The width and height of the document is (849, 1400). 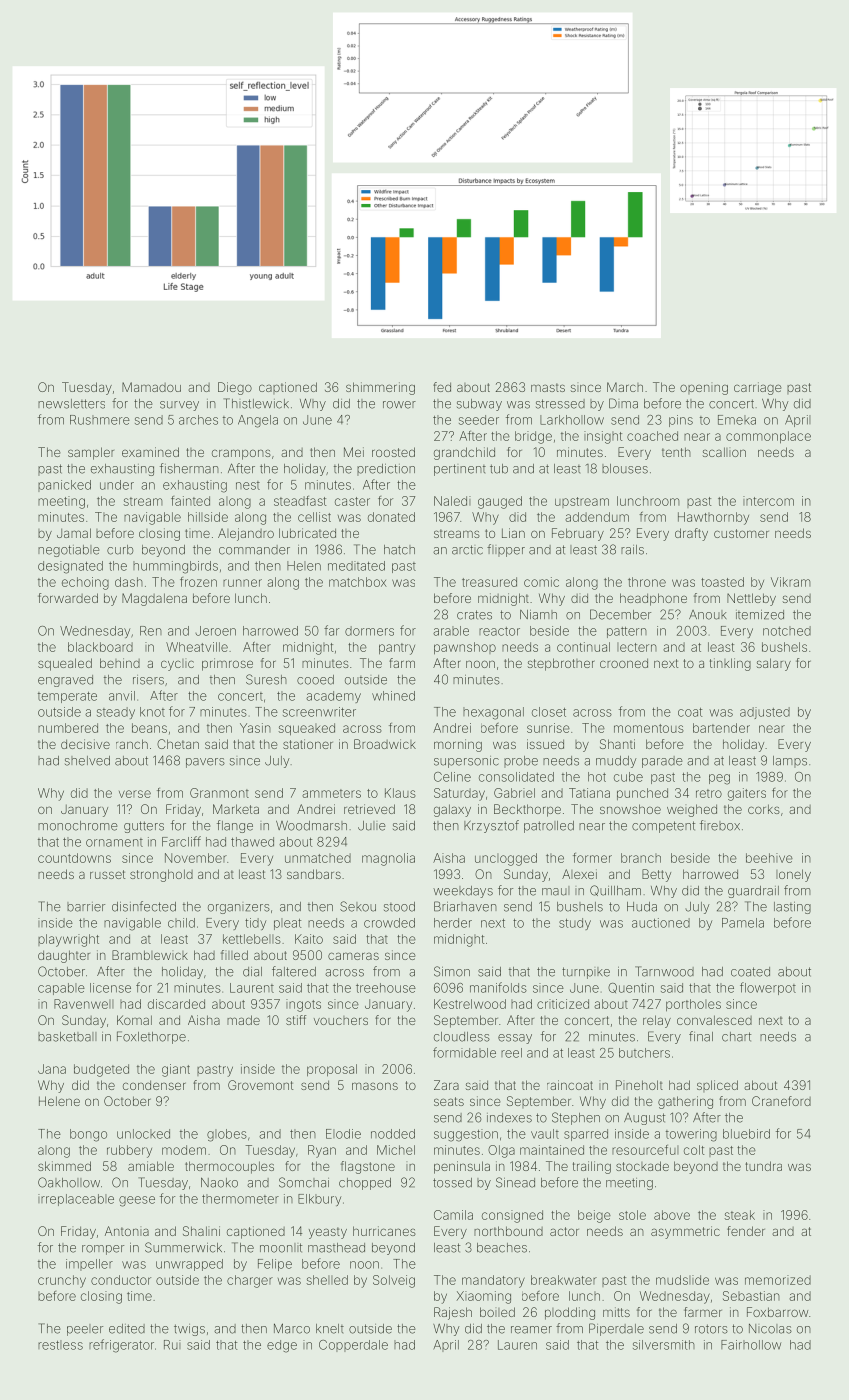 What do you see at coordinates (71, 404) in the document?
I see `newsletters` at bounding box center [71, 404].
